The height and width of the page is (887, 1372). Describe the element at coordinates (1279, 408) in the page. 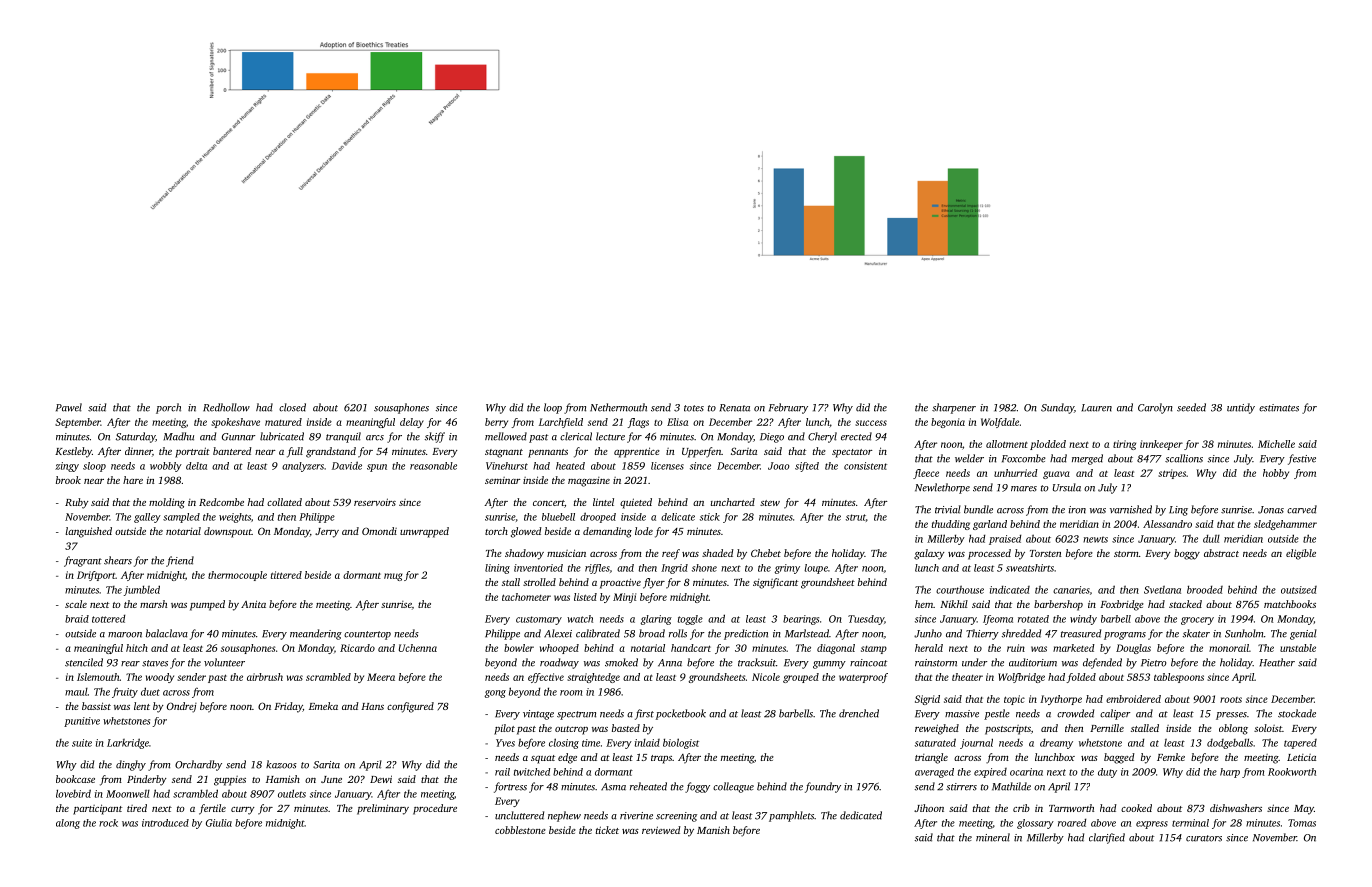

I see `estimates` at that location.
